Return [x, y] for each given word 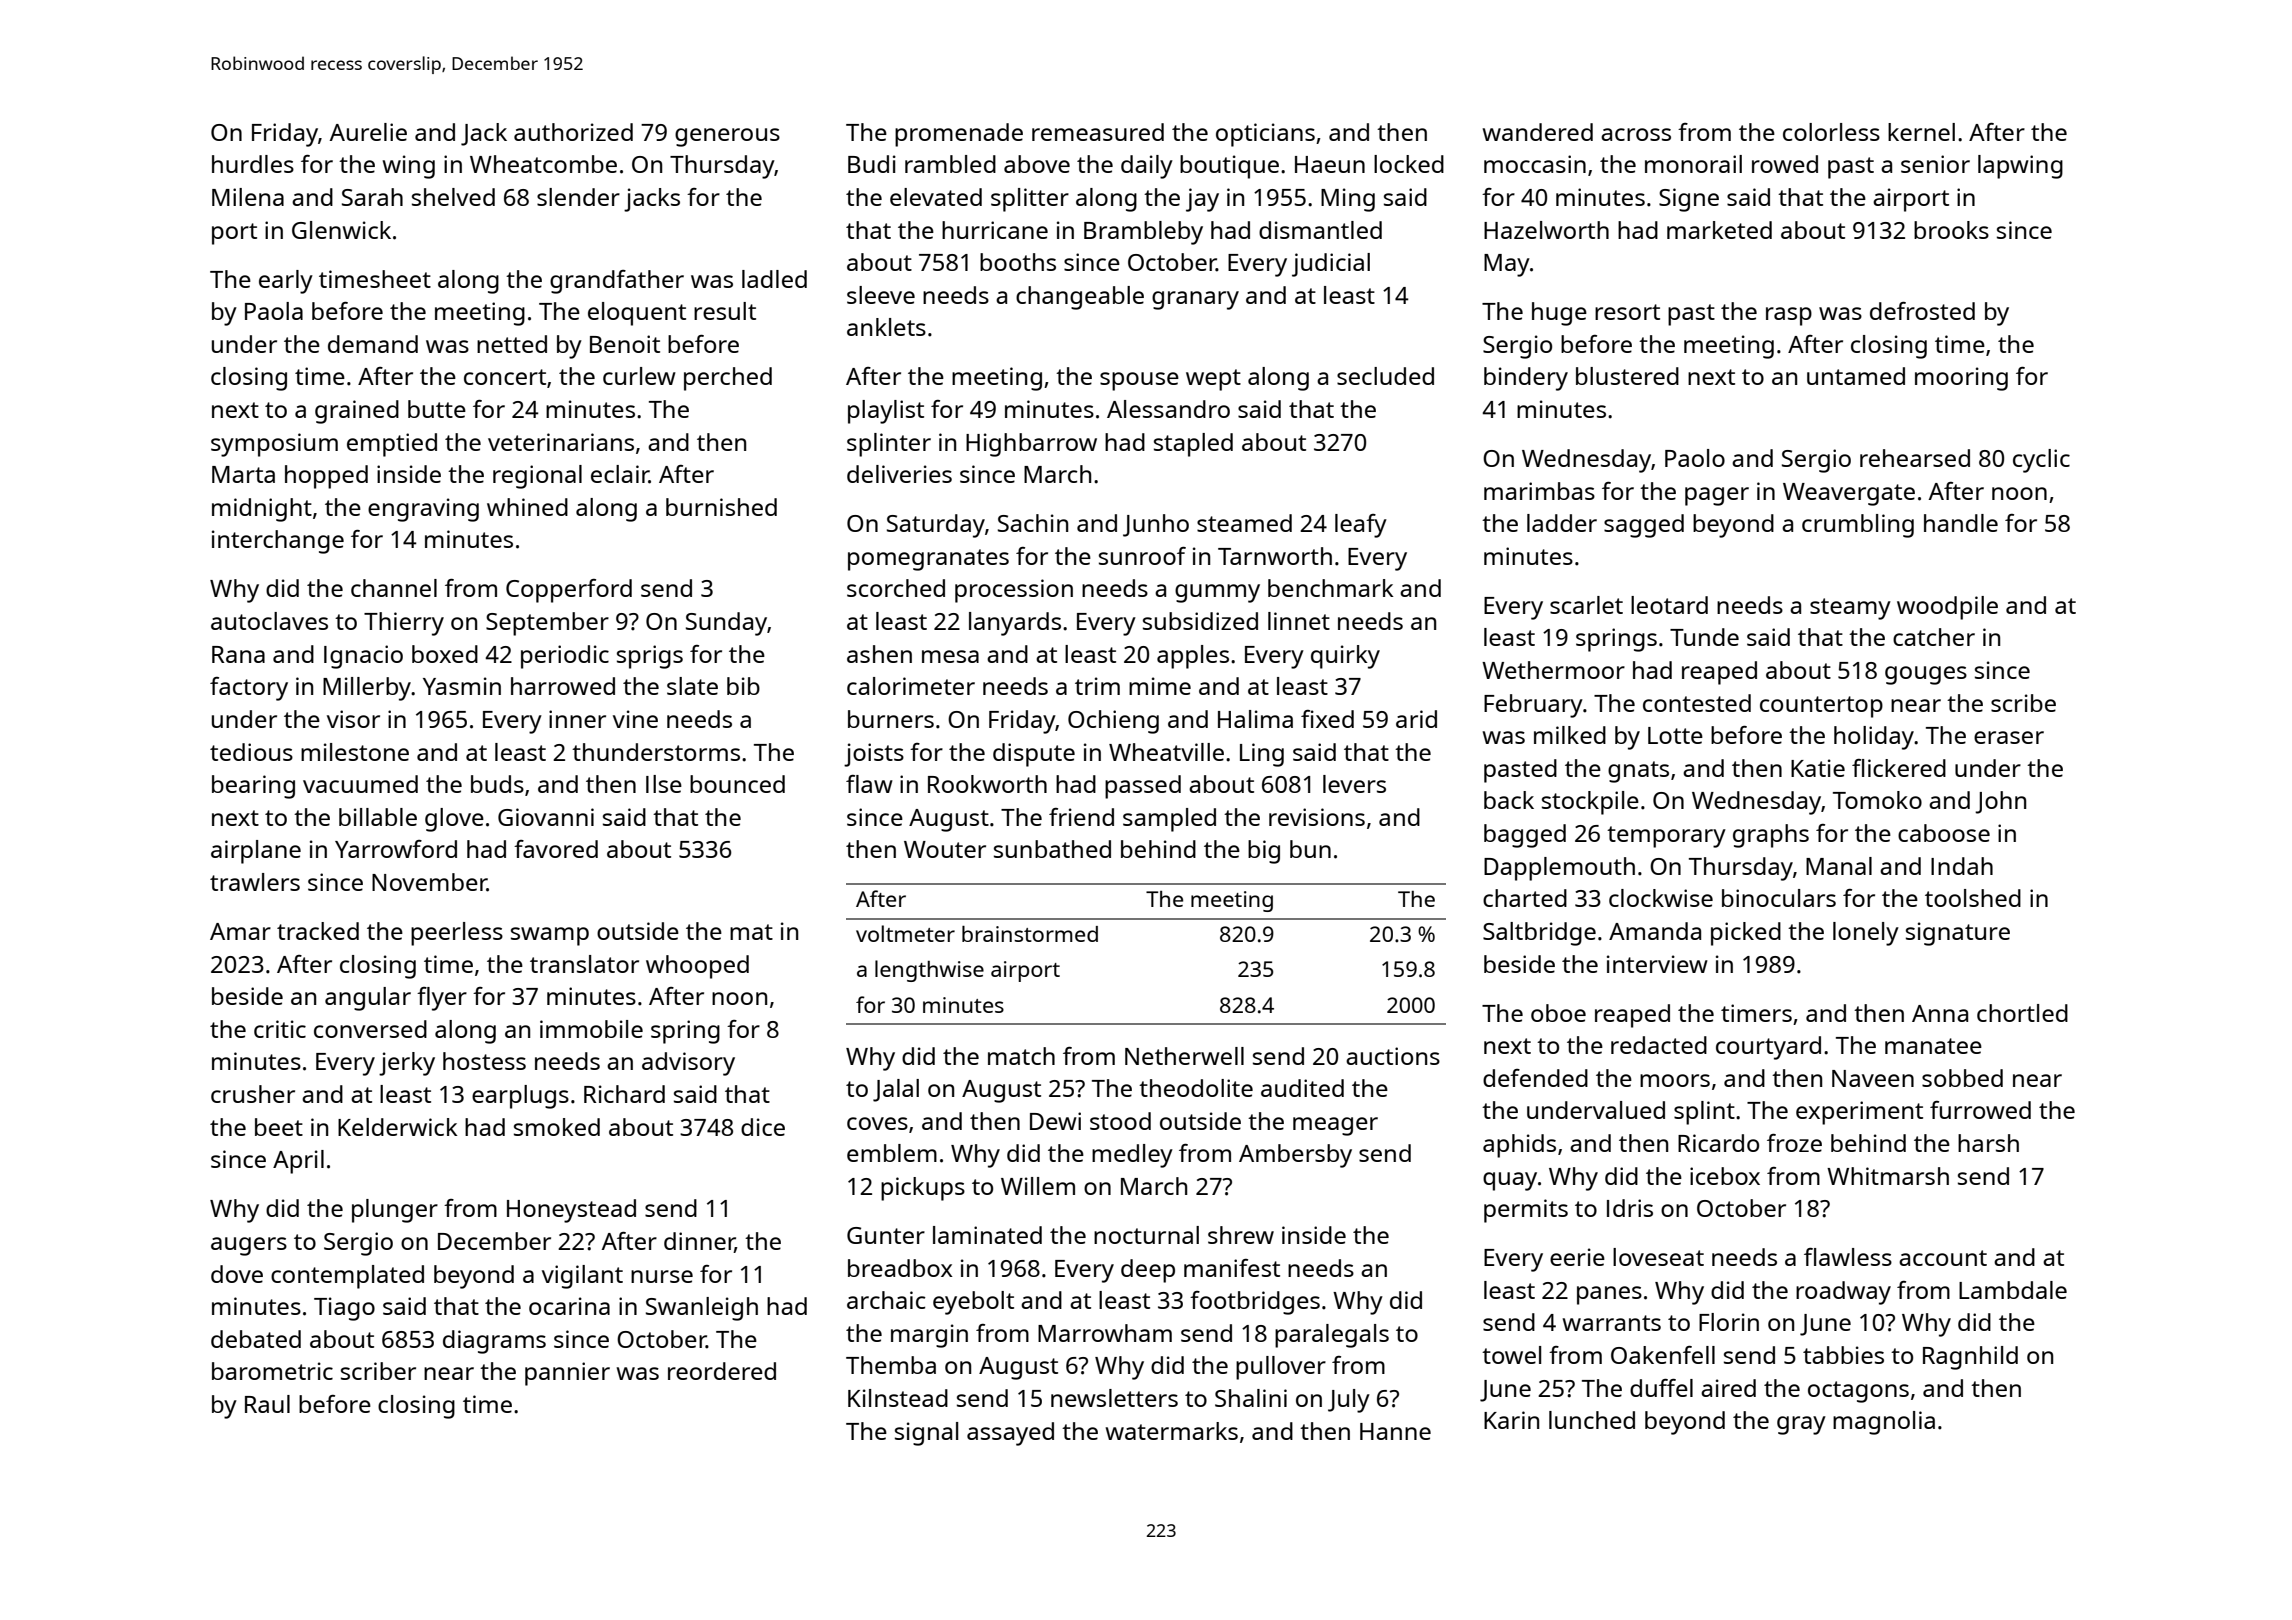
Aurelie [368, 132]
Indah [1962, 866]
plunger [395, 1211]
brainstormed [1030, 934]
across [1636, 134]
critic [280, 1029]
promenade [959, 135]
